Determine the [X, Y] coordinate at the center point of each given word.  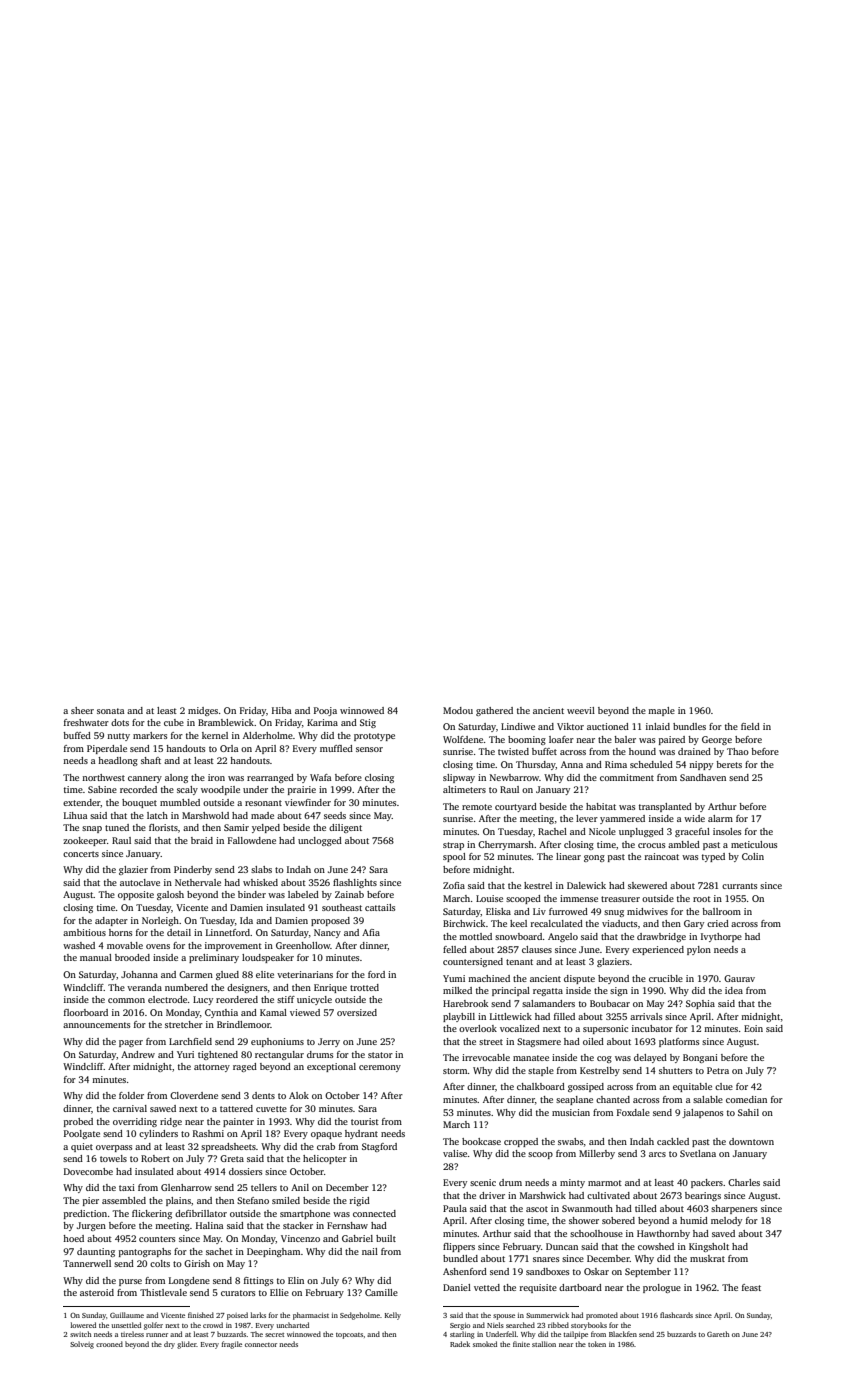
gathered [494, 711]
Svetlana [698, 1153]
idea [734, 990]
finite [521, 1344]
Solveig [82, 1345]
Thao [738, 751]
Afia [371, 932]
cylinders [158, 1134]
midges [203, 711]
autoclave [140, 882]
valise [455, 1153]
